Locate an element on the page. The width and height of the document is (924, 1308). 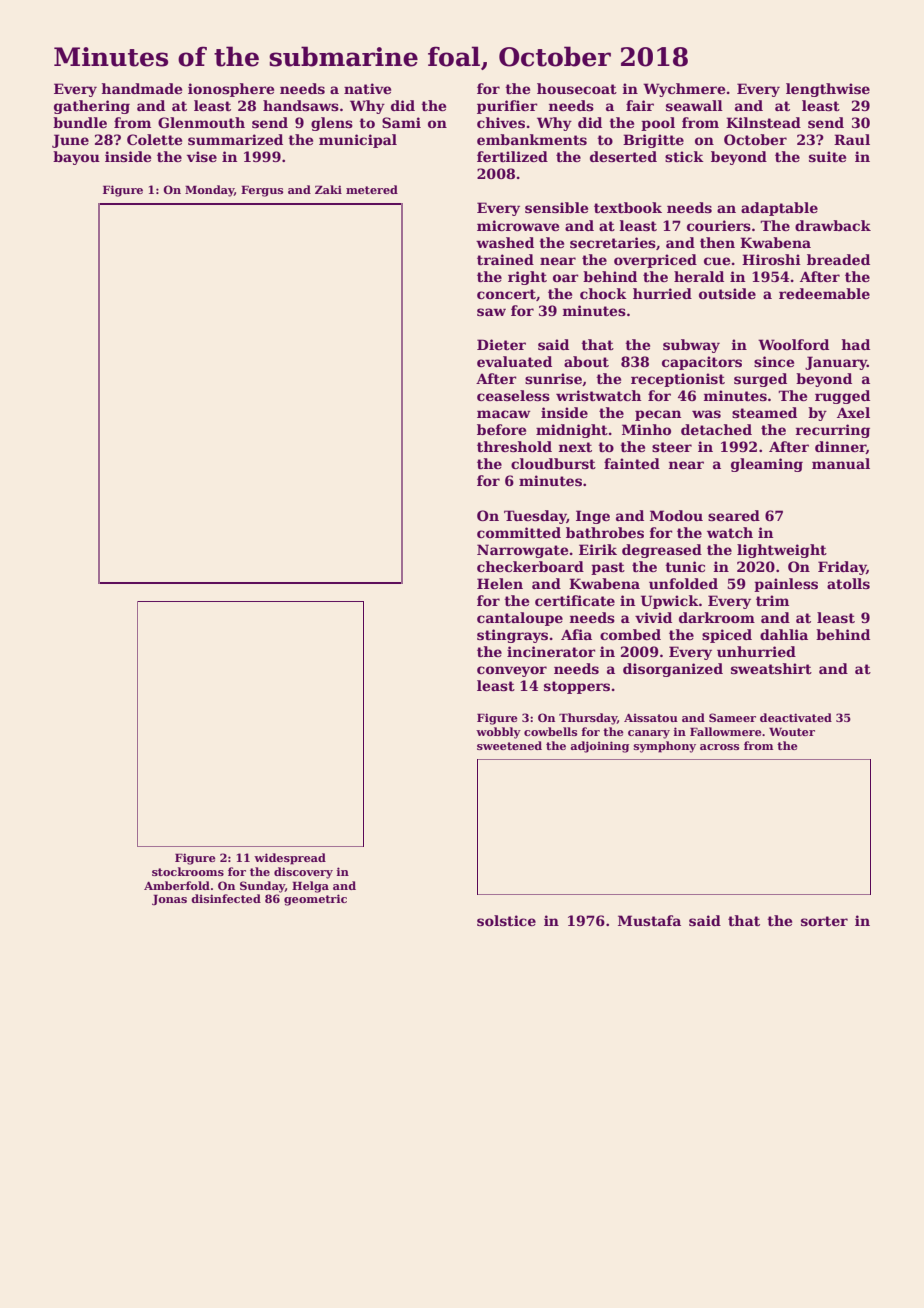
certificate is located at coordinates (575, 600).
